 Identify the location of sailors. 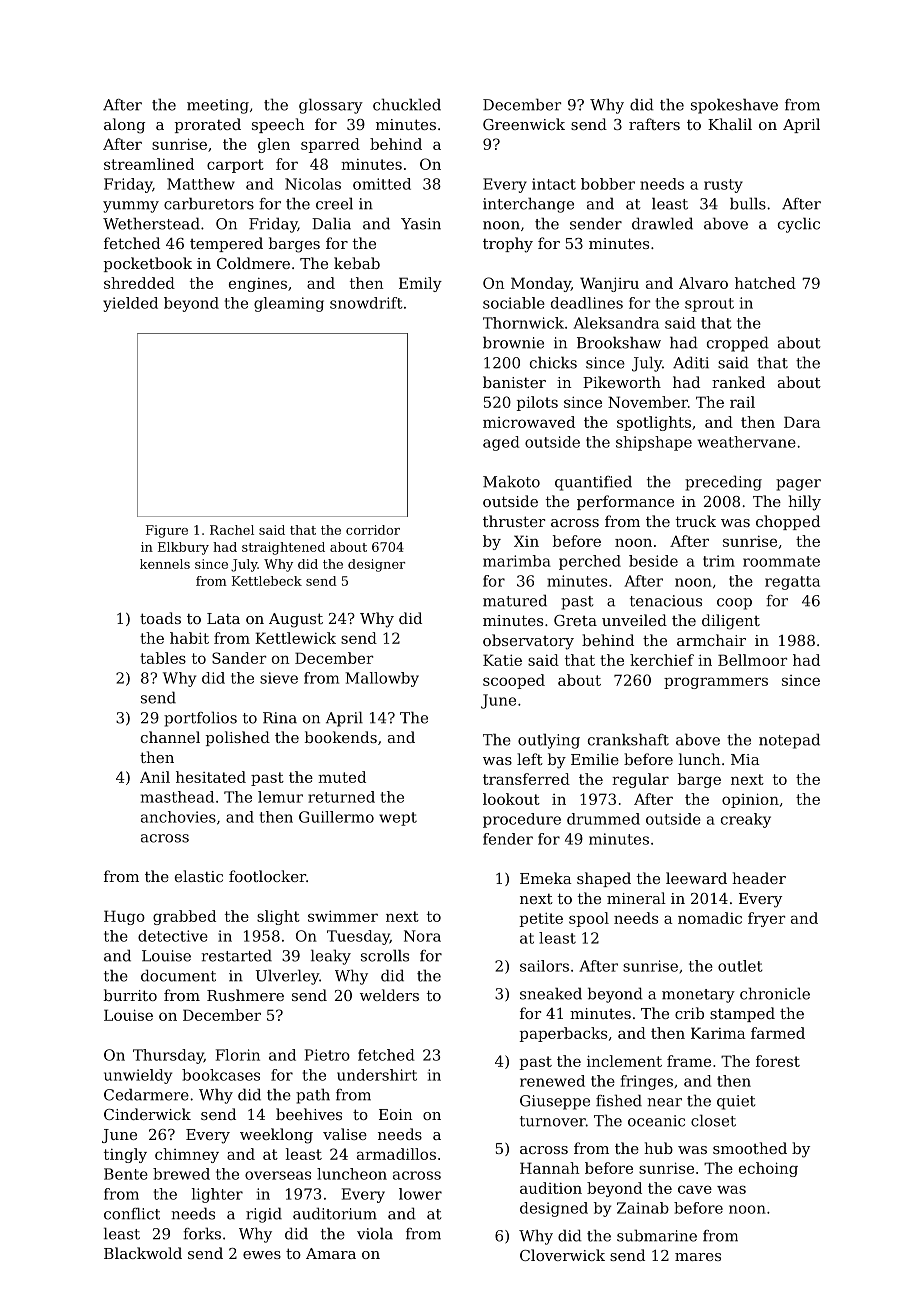
(544, 966).
